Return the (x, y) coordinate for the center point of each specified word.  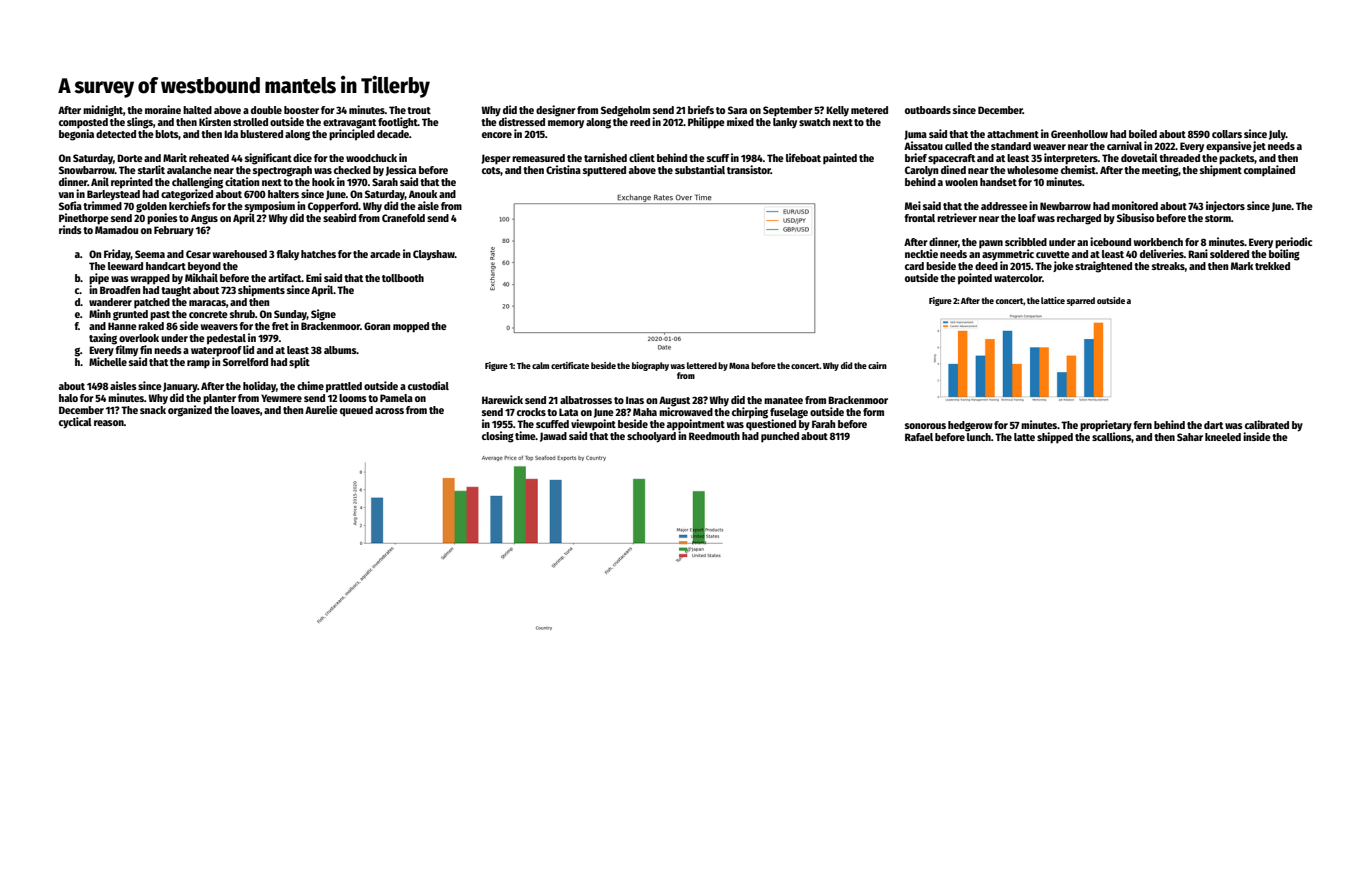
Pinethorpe (84, 219)
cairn (877, 365)
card (914, 266)
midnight (103, 111)
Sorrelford (245, 362)
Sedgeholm (625, 111)
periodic (1293, 243)
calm (540, 365)
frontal (919, 218)
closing (498, 437)
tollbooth (403, 278)
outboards (928, 110)
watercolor (1018, 278)
